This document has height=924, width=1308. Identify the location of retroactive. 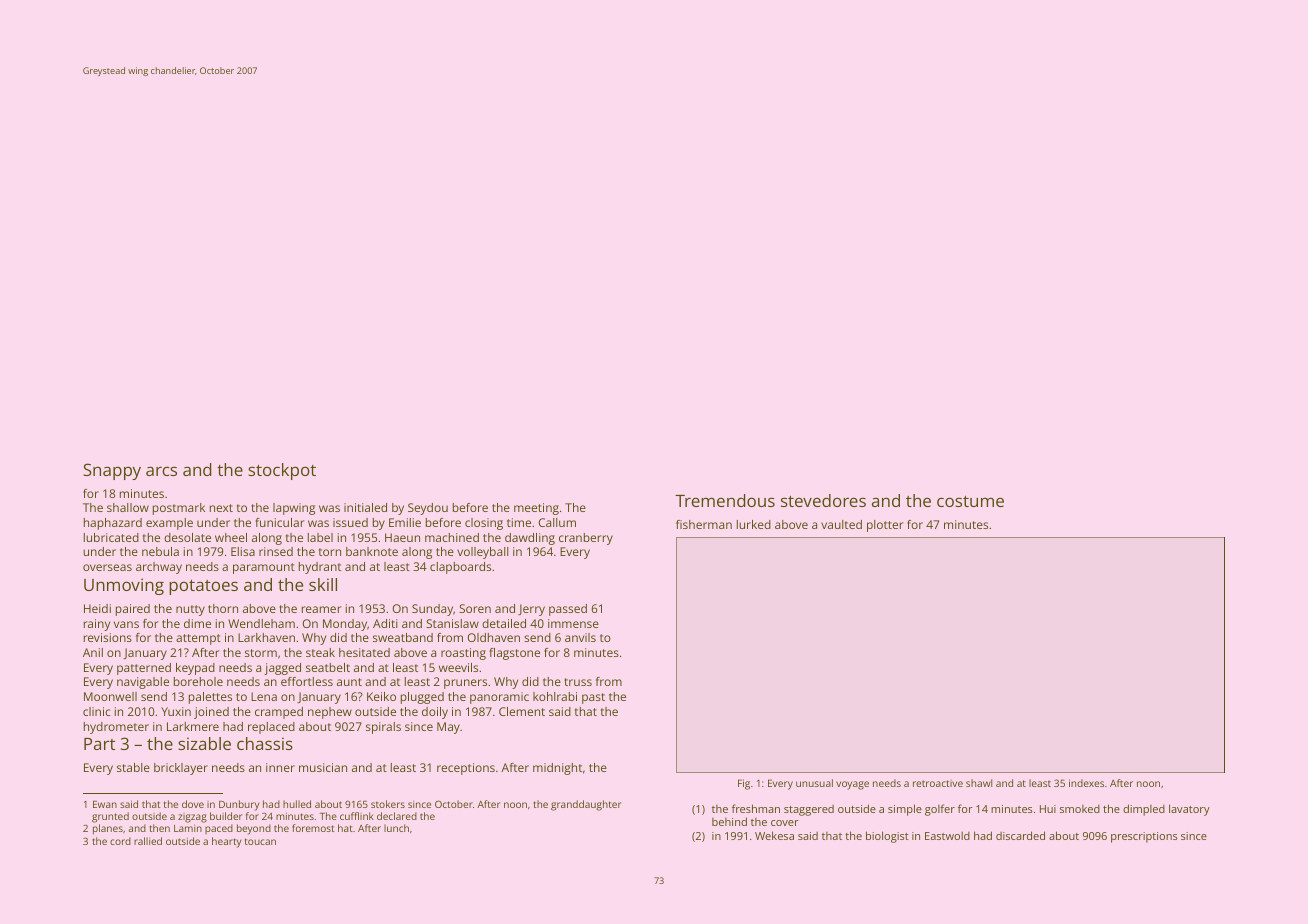
(938, 783).
